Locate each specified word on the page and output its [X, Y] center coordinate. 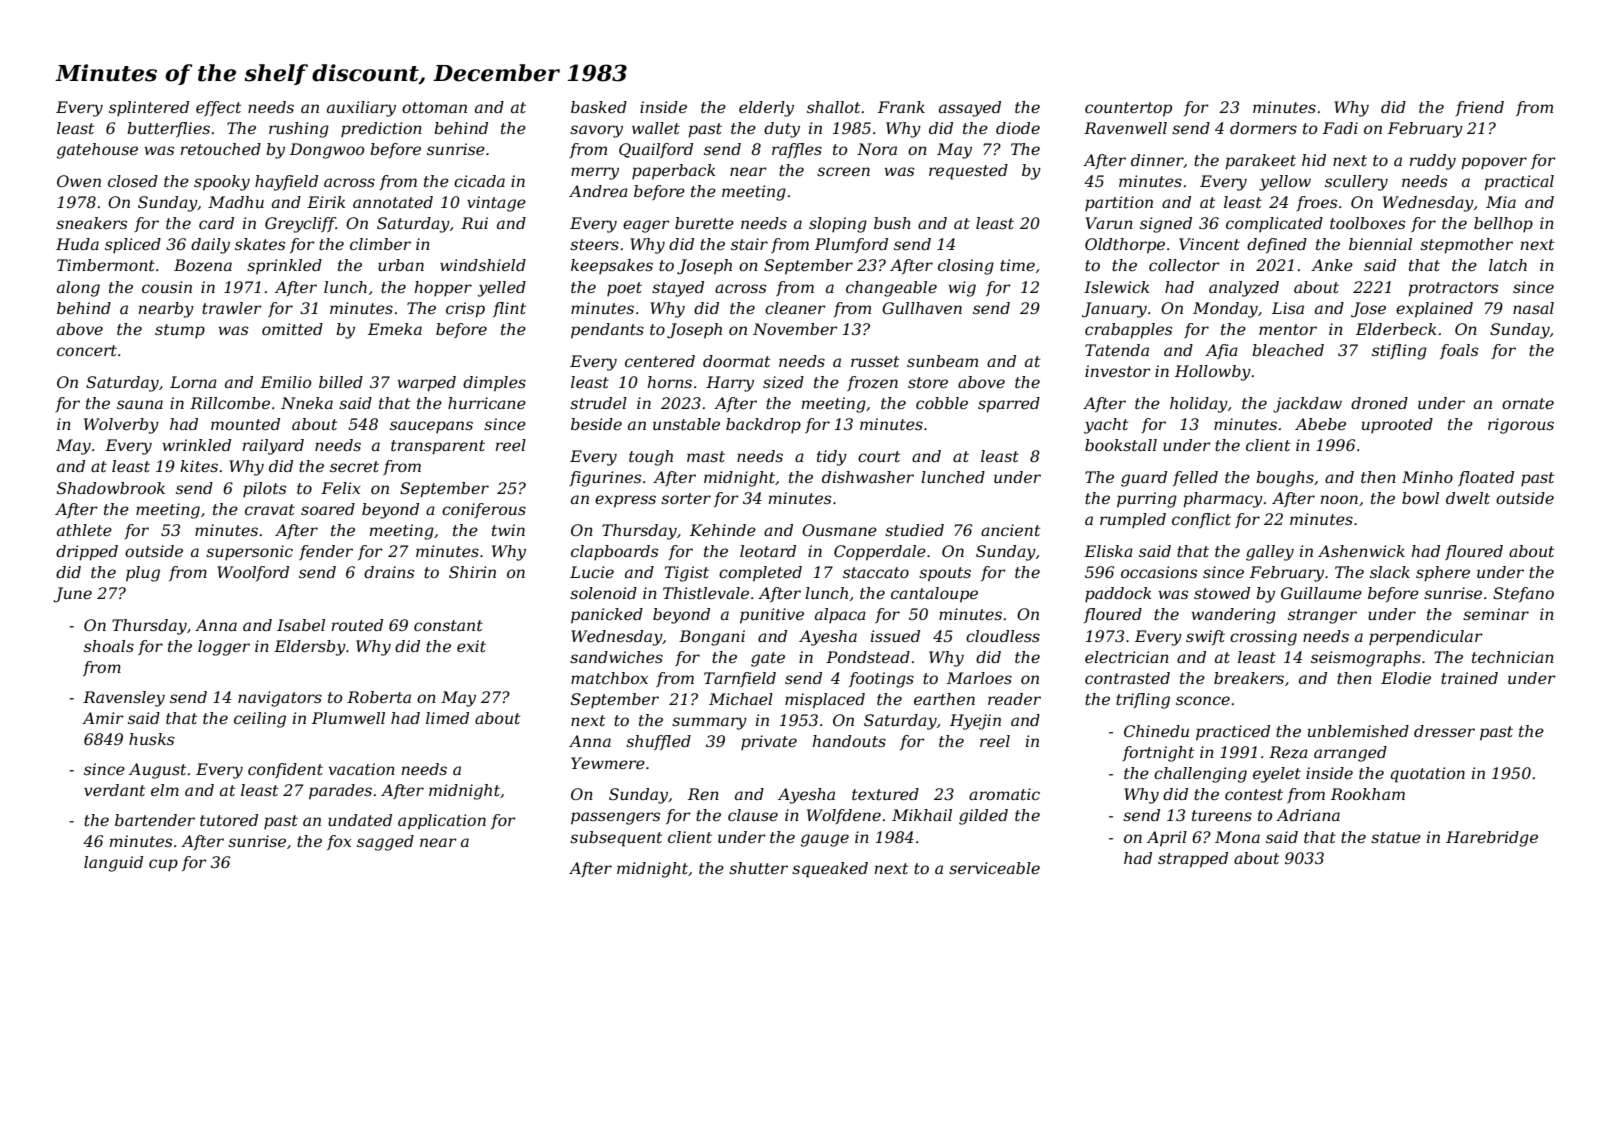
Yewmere [608, 763]
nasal [1533, 308]
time [1017, 265]
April [1167, 839]
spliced [133, 245]
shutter [758, 868]
